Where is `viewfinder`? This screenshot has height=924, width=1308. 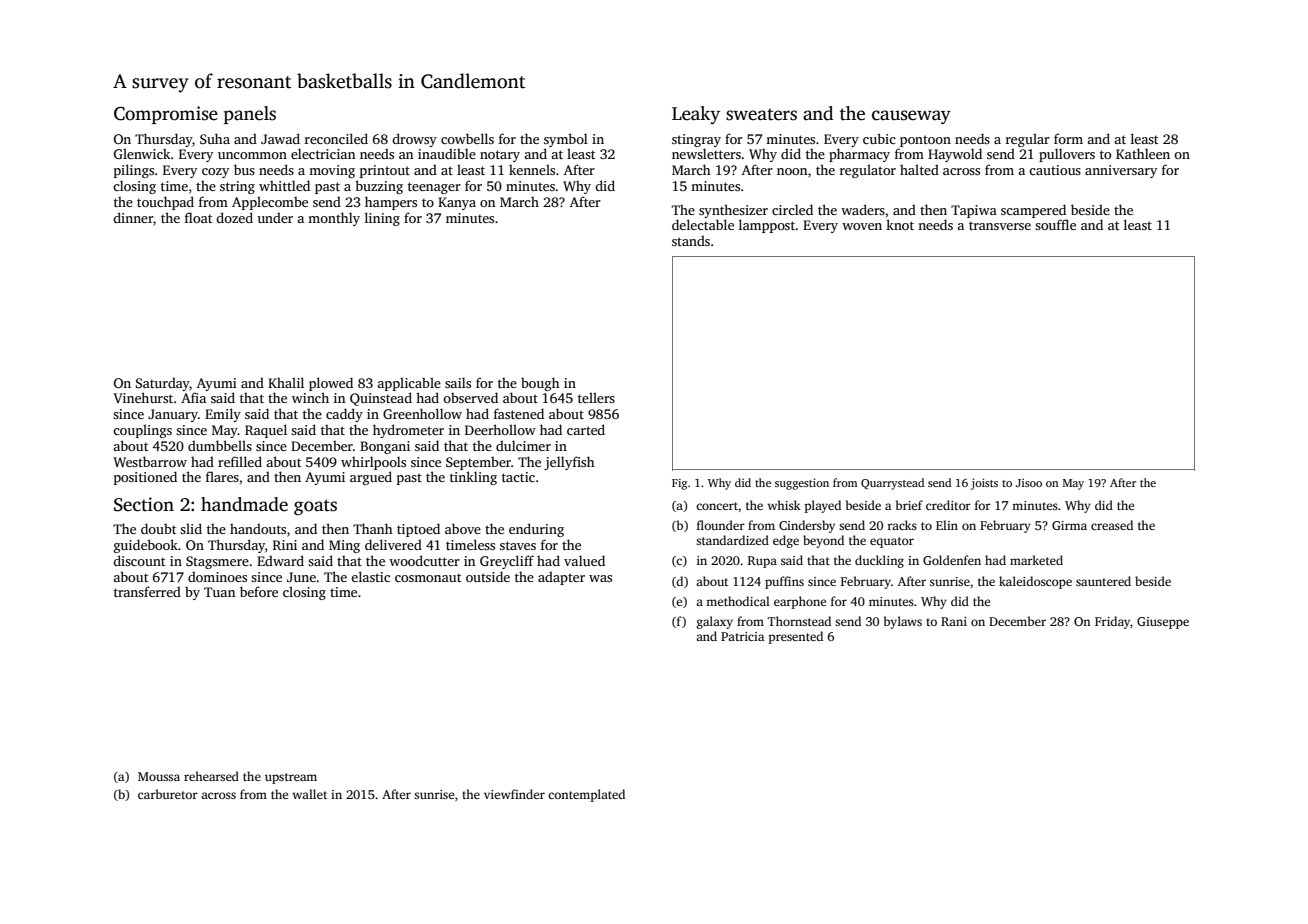
viewfinder is located at coordinates (514, 794).
